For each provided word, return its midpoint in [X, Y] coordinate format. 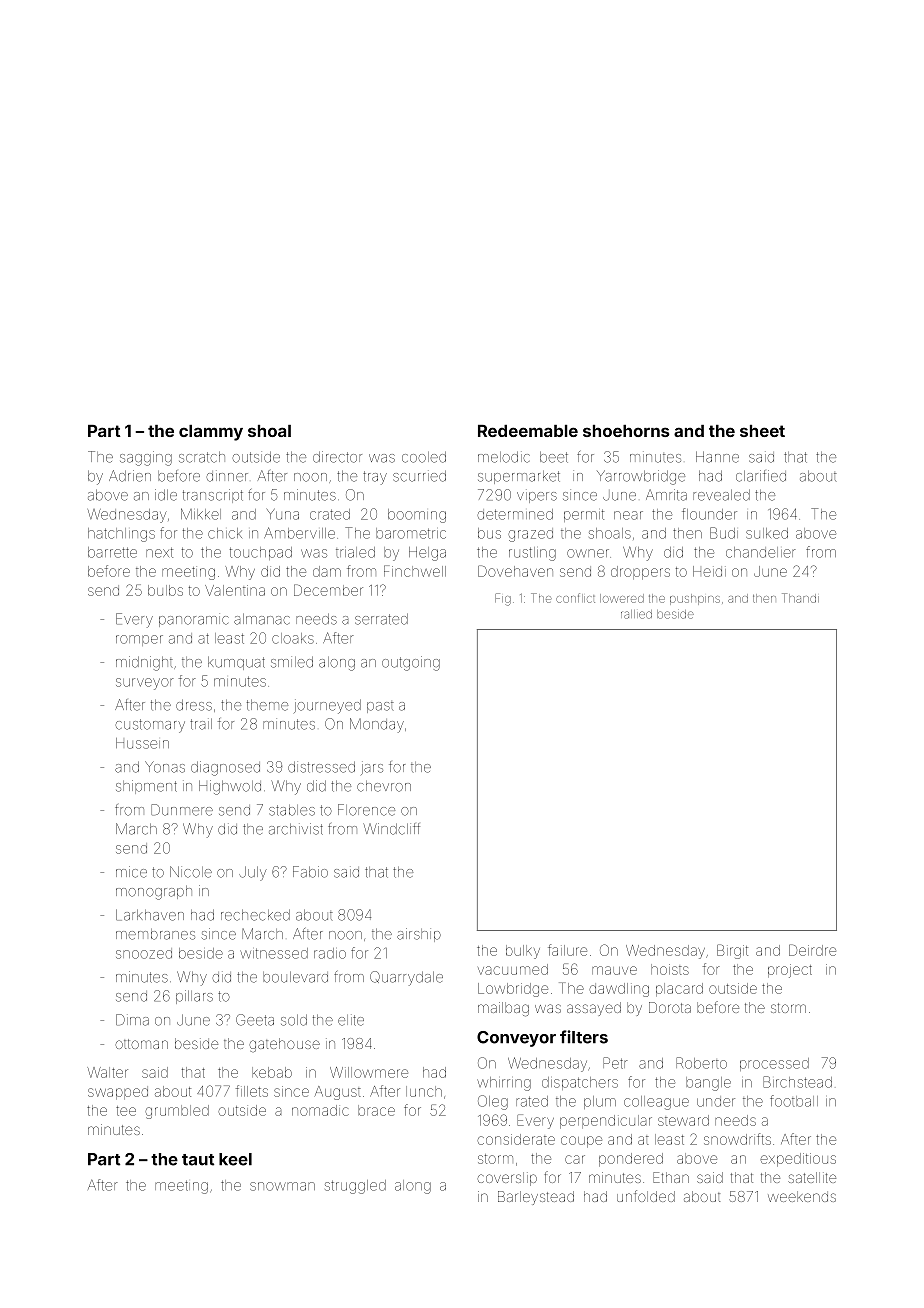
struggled [355, 1187]
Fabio [310, 872]
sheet [762, 431]
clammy [211, 433]
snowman [282, 1186]
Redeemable [528, 431]
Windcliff [391, 829]
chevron [384, 786]
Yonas [165, 767]
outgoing [411, 663]
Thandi [800, 598]
